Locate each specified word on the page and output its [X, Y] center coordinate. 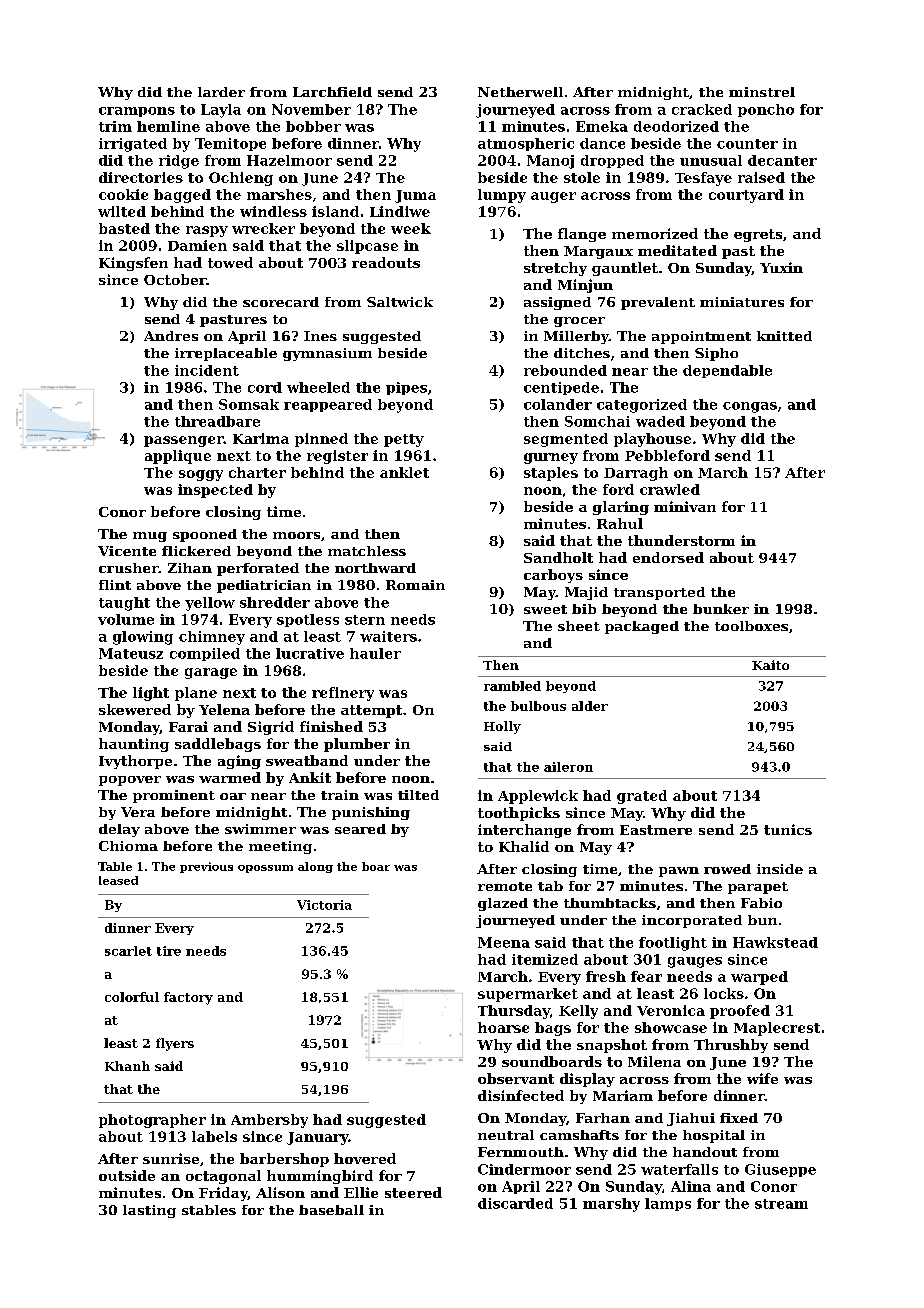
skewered [135, 709]
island [335, 211]
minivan [685, 506]
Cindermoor [524, 1169]
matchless [367, 551]
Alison [280, 1192]
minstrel [762, 92]
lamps [668, 1204]
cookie [123, 194]
